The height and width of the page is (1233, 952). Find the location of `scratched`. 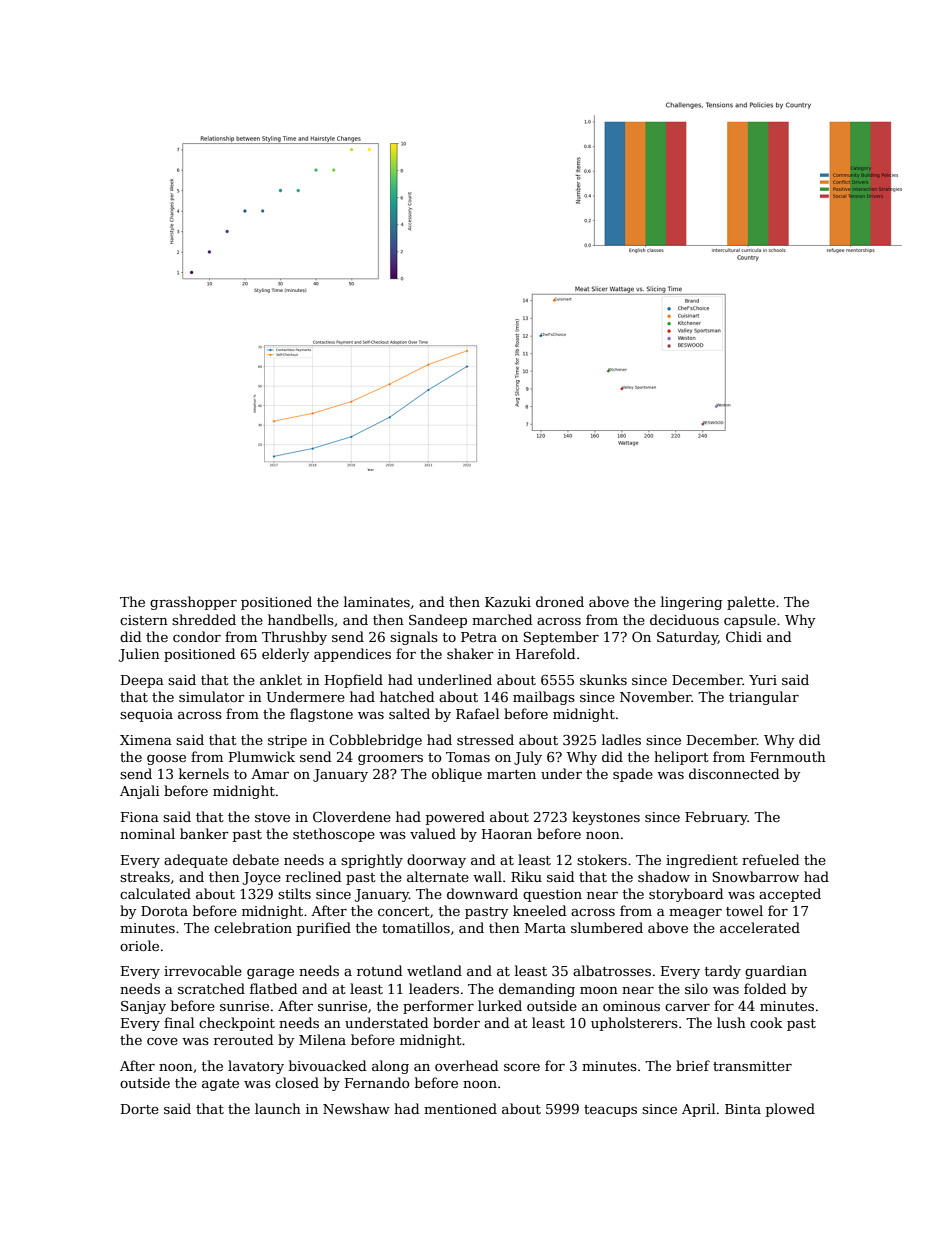

scratched is located at coordinates (211, 988).
